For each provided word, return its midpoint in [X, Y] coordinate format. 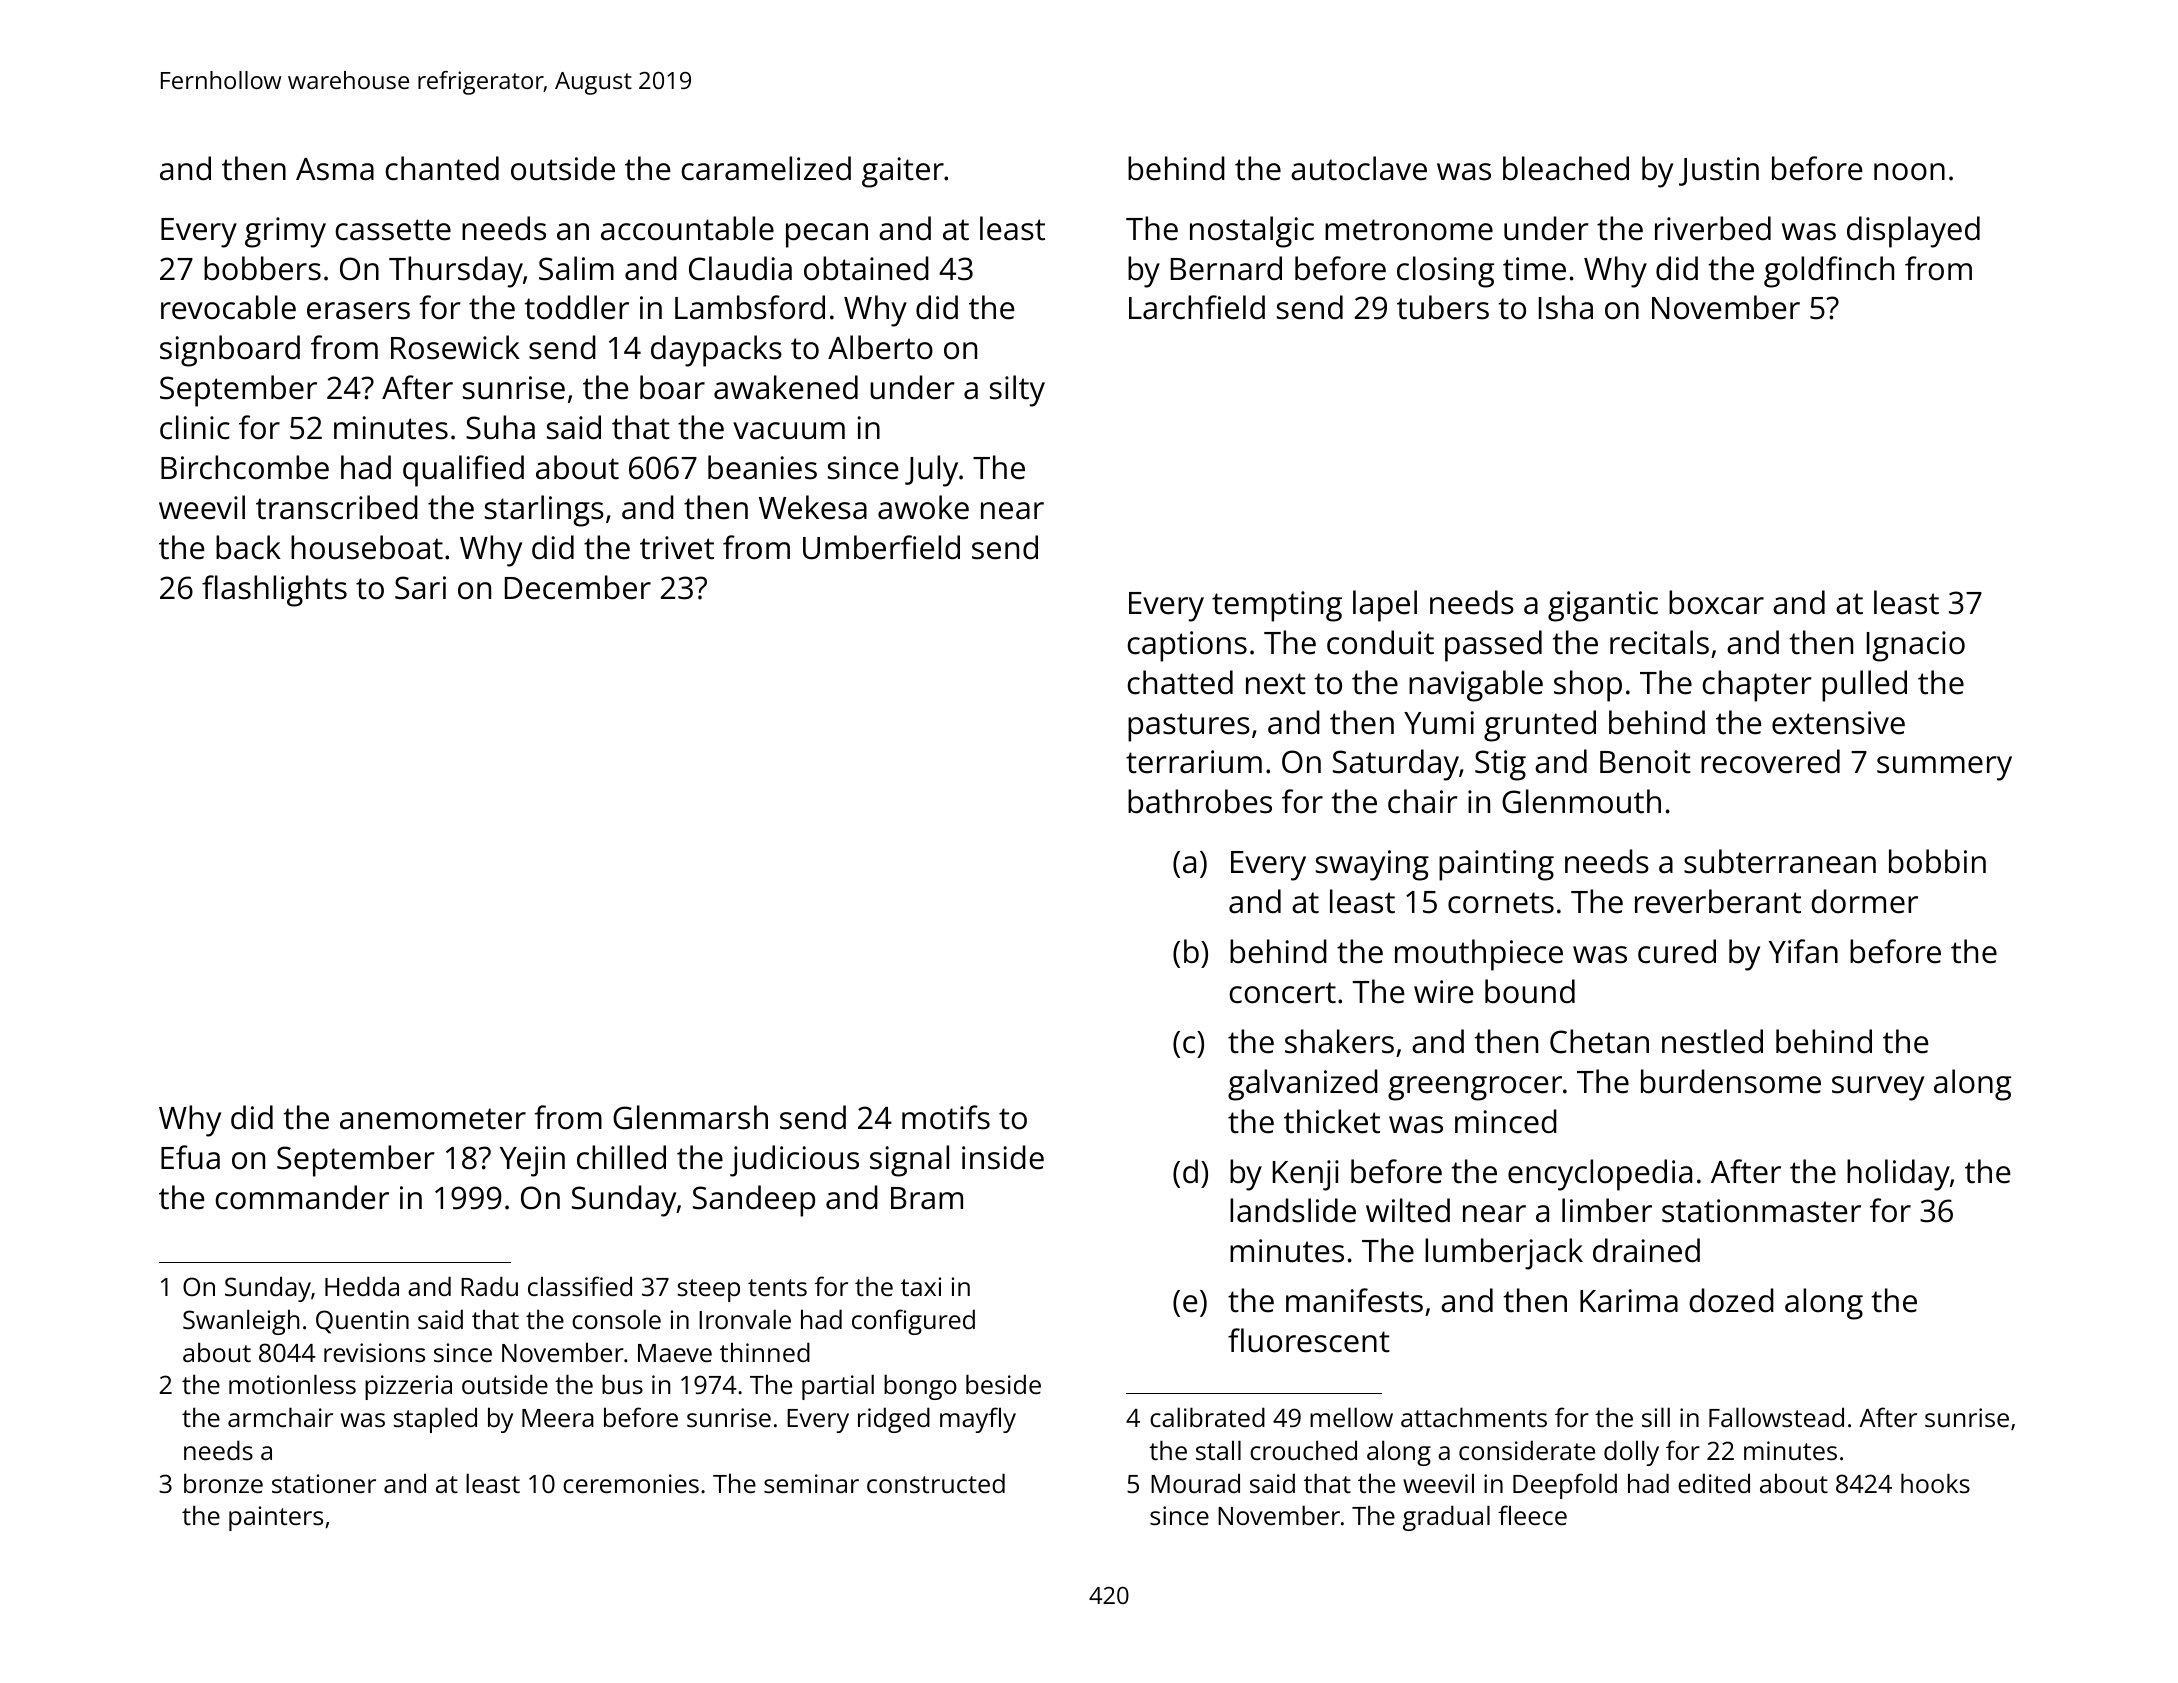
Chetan [1599, 1041]
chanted [442, 168]
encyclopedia [1600, 1175]
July [931, 471]
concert [1282, 993]
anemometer [433, 1119]
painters [276, 1518]
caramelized [766, 168]
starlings [544, 511]
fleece [1532, 1515]
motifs [946, 1117]
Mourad [1195, 1483]
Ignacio [1916, 646]
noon [1909, 172]
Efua [190, 1157]
